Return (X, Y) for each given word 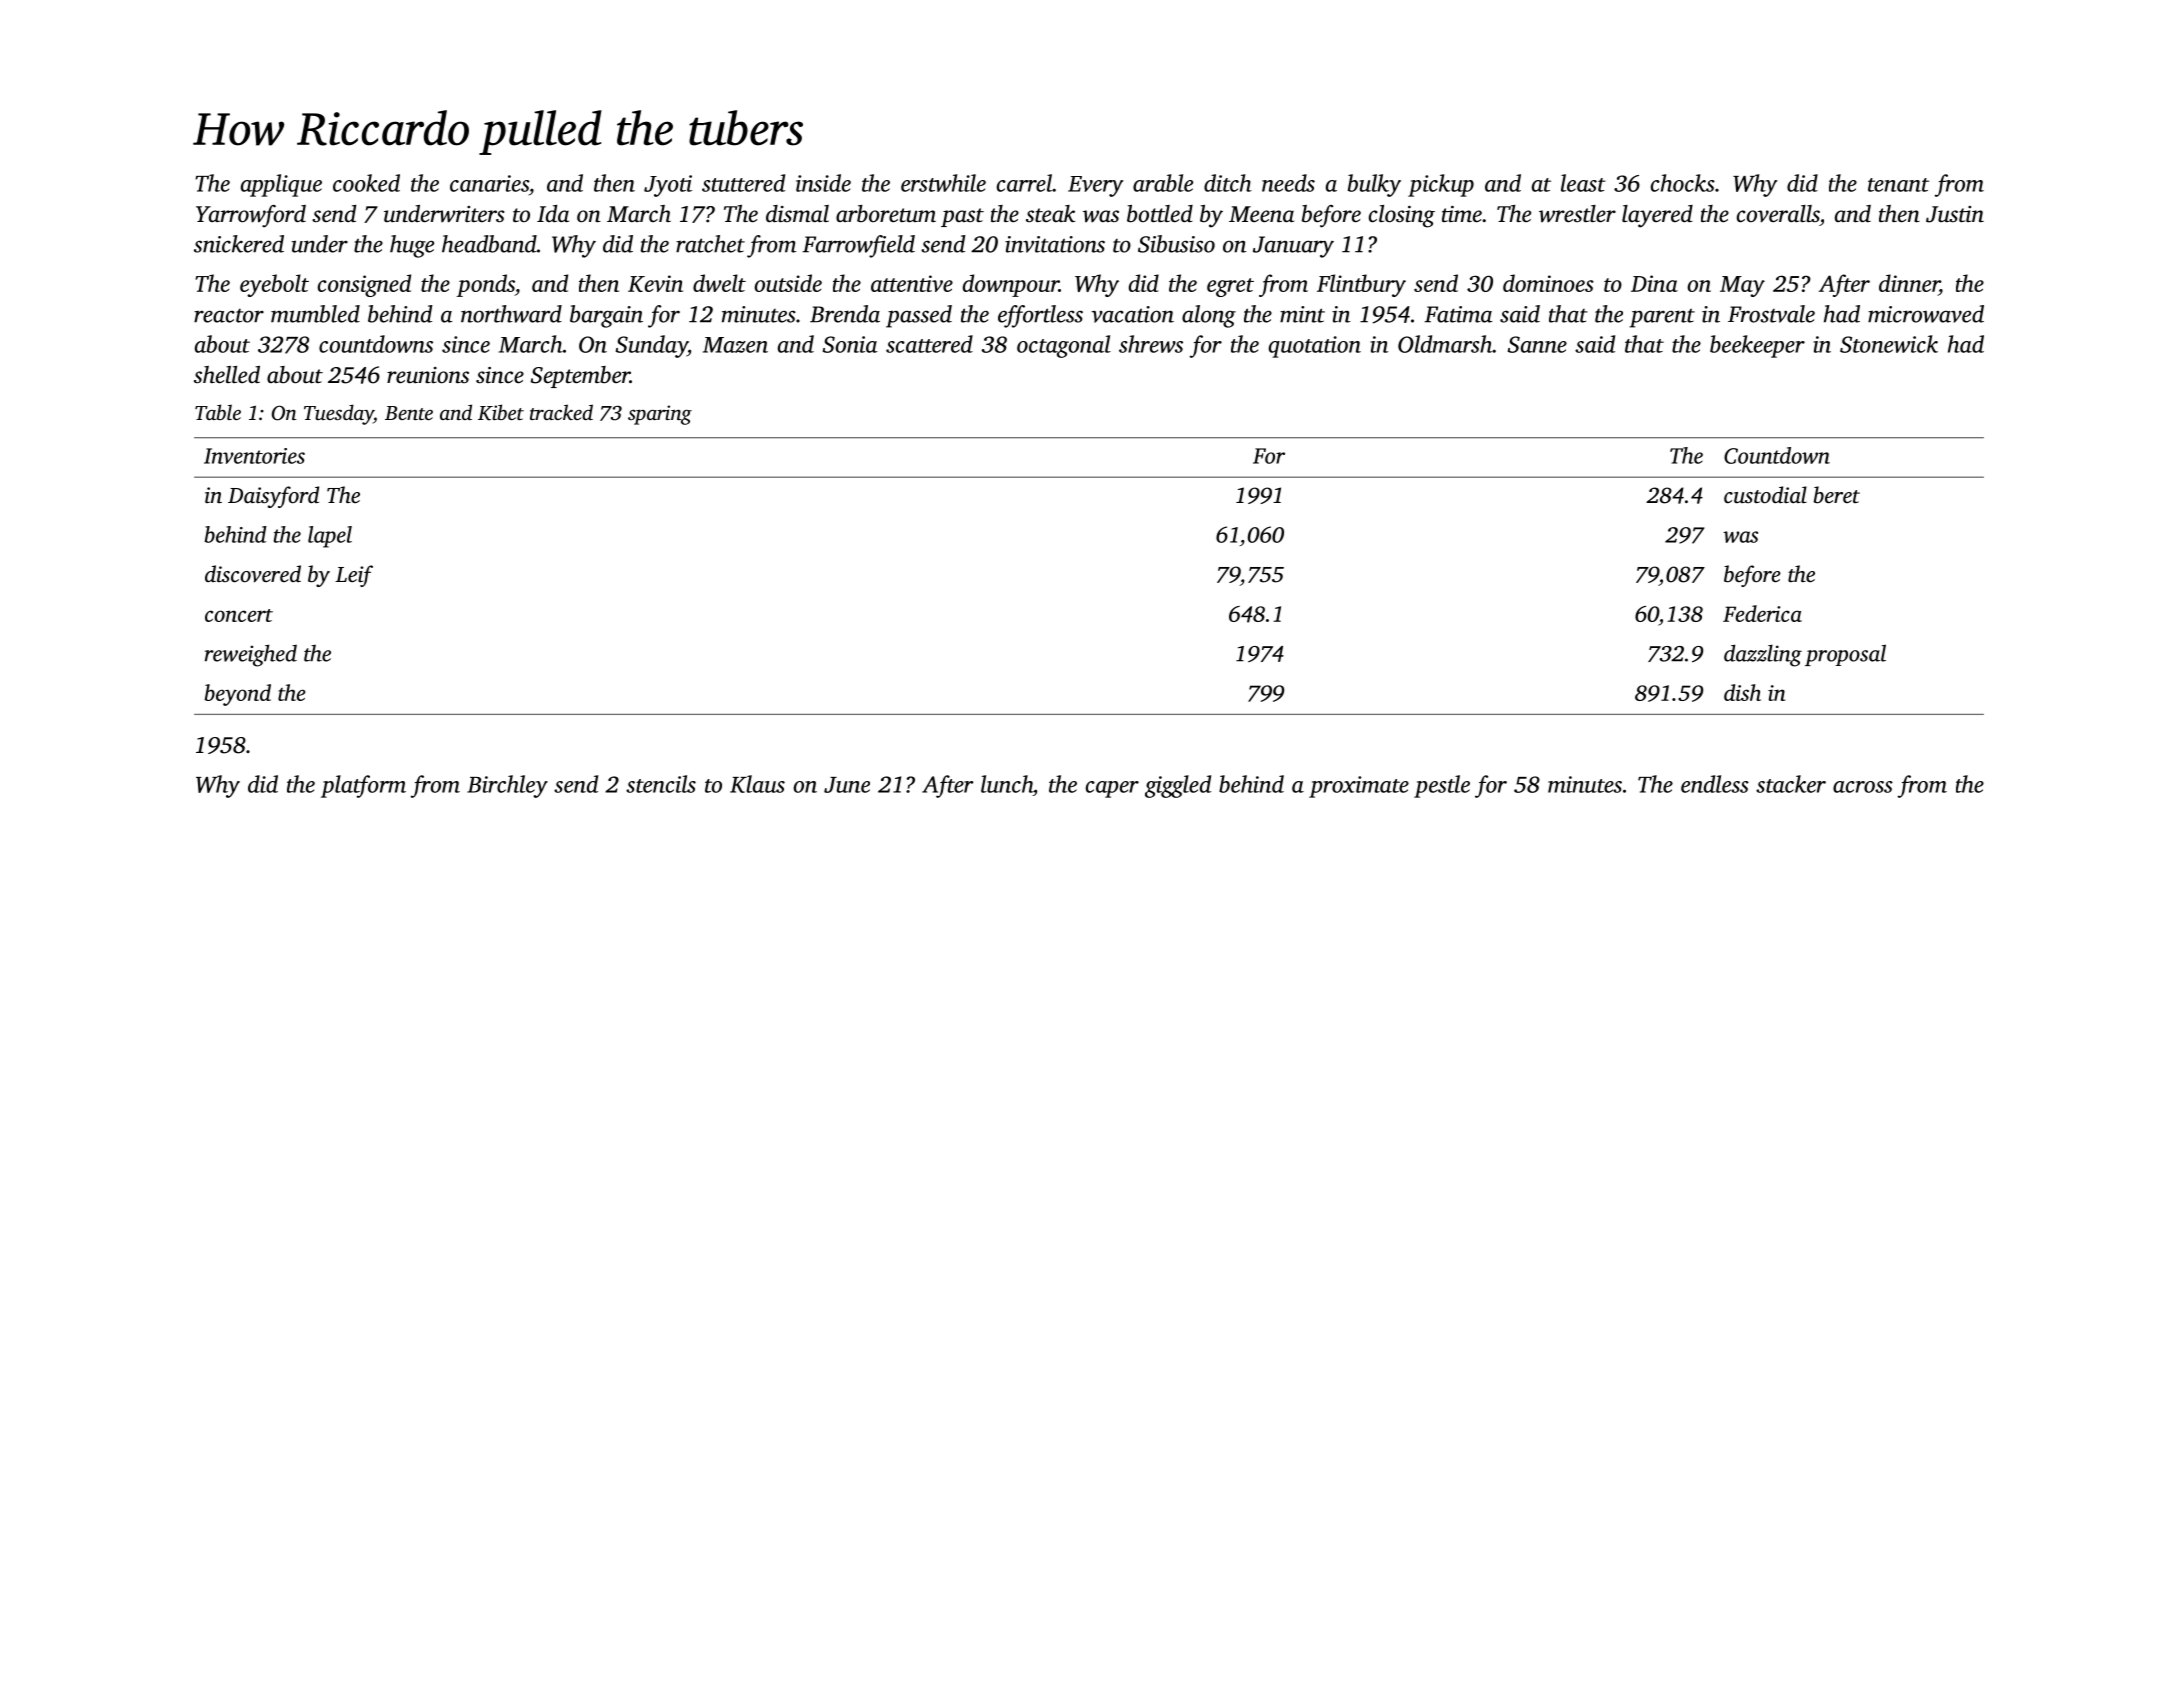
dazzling (1763, 655)
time (1462, 214)
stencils (661, 784)
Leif (354, 576)
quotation (1315, 347)
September (580, 377)
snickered (239, 244)
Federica (1762, 613)
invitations (1055, 244)
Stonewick (1889, 344)
